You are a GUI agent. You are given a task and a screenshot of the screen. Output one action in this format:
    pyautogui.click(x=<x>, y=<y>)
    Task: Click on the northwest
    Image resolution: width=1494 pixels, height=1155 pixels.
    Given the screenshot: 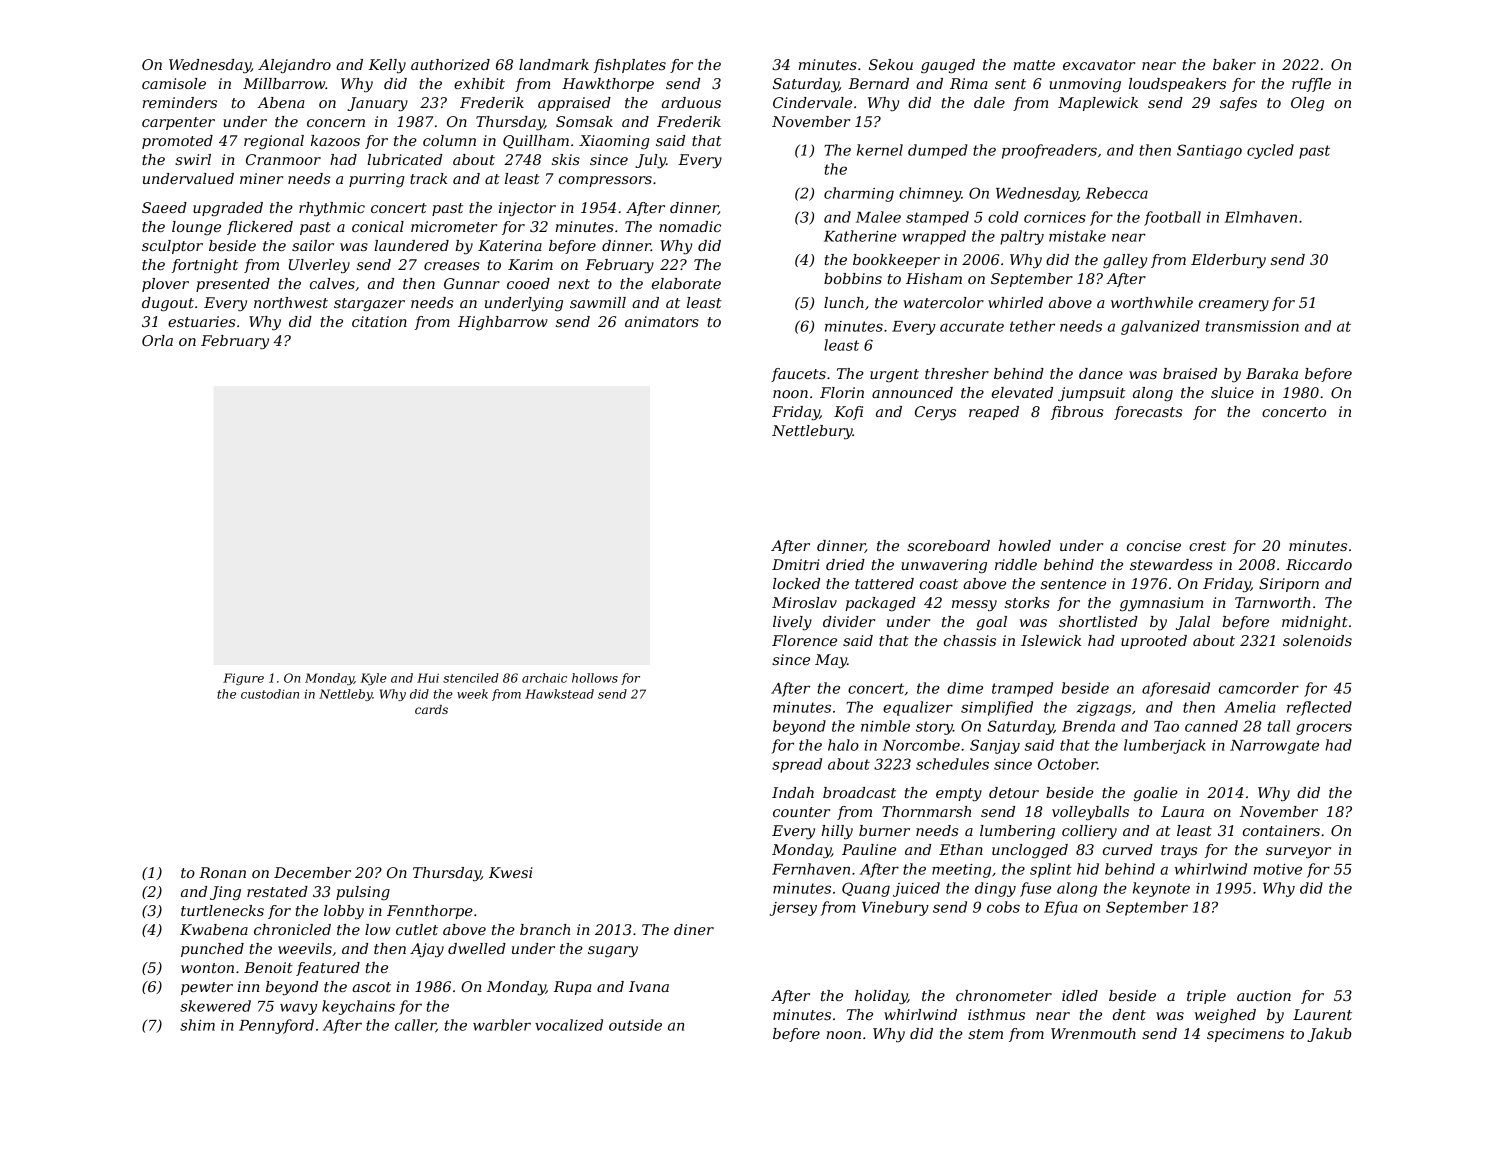 What is the action you would take?
    pyautogui.click(x=291, y=302)
